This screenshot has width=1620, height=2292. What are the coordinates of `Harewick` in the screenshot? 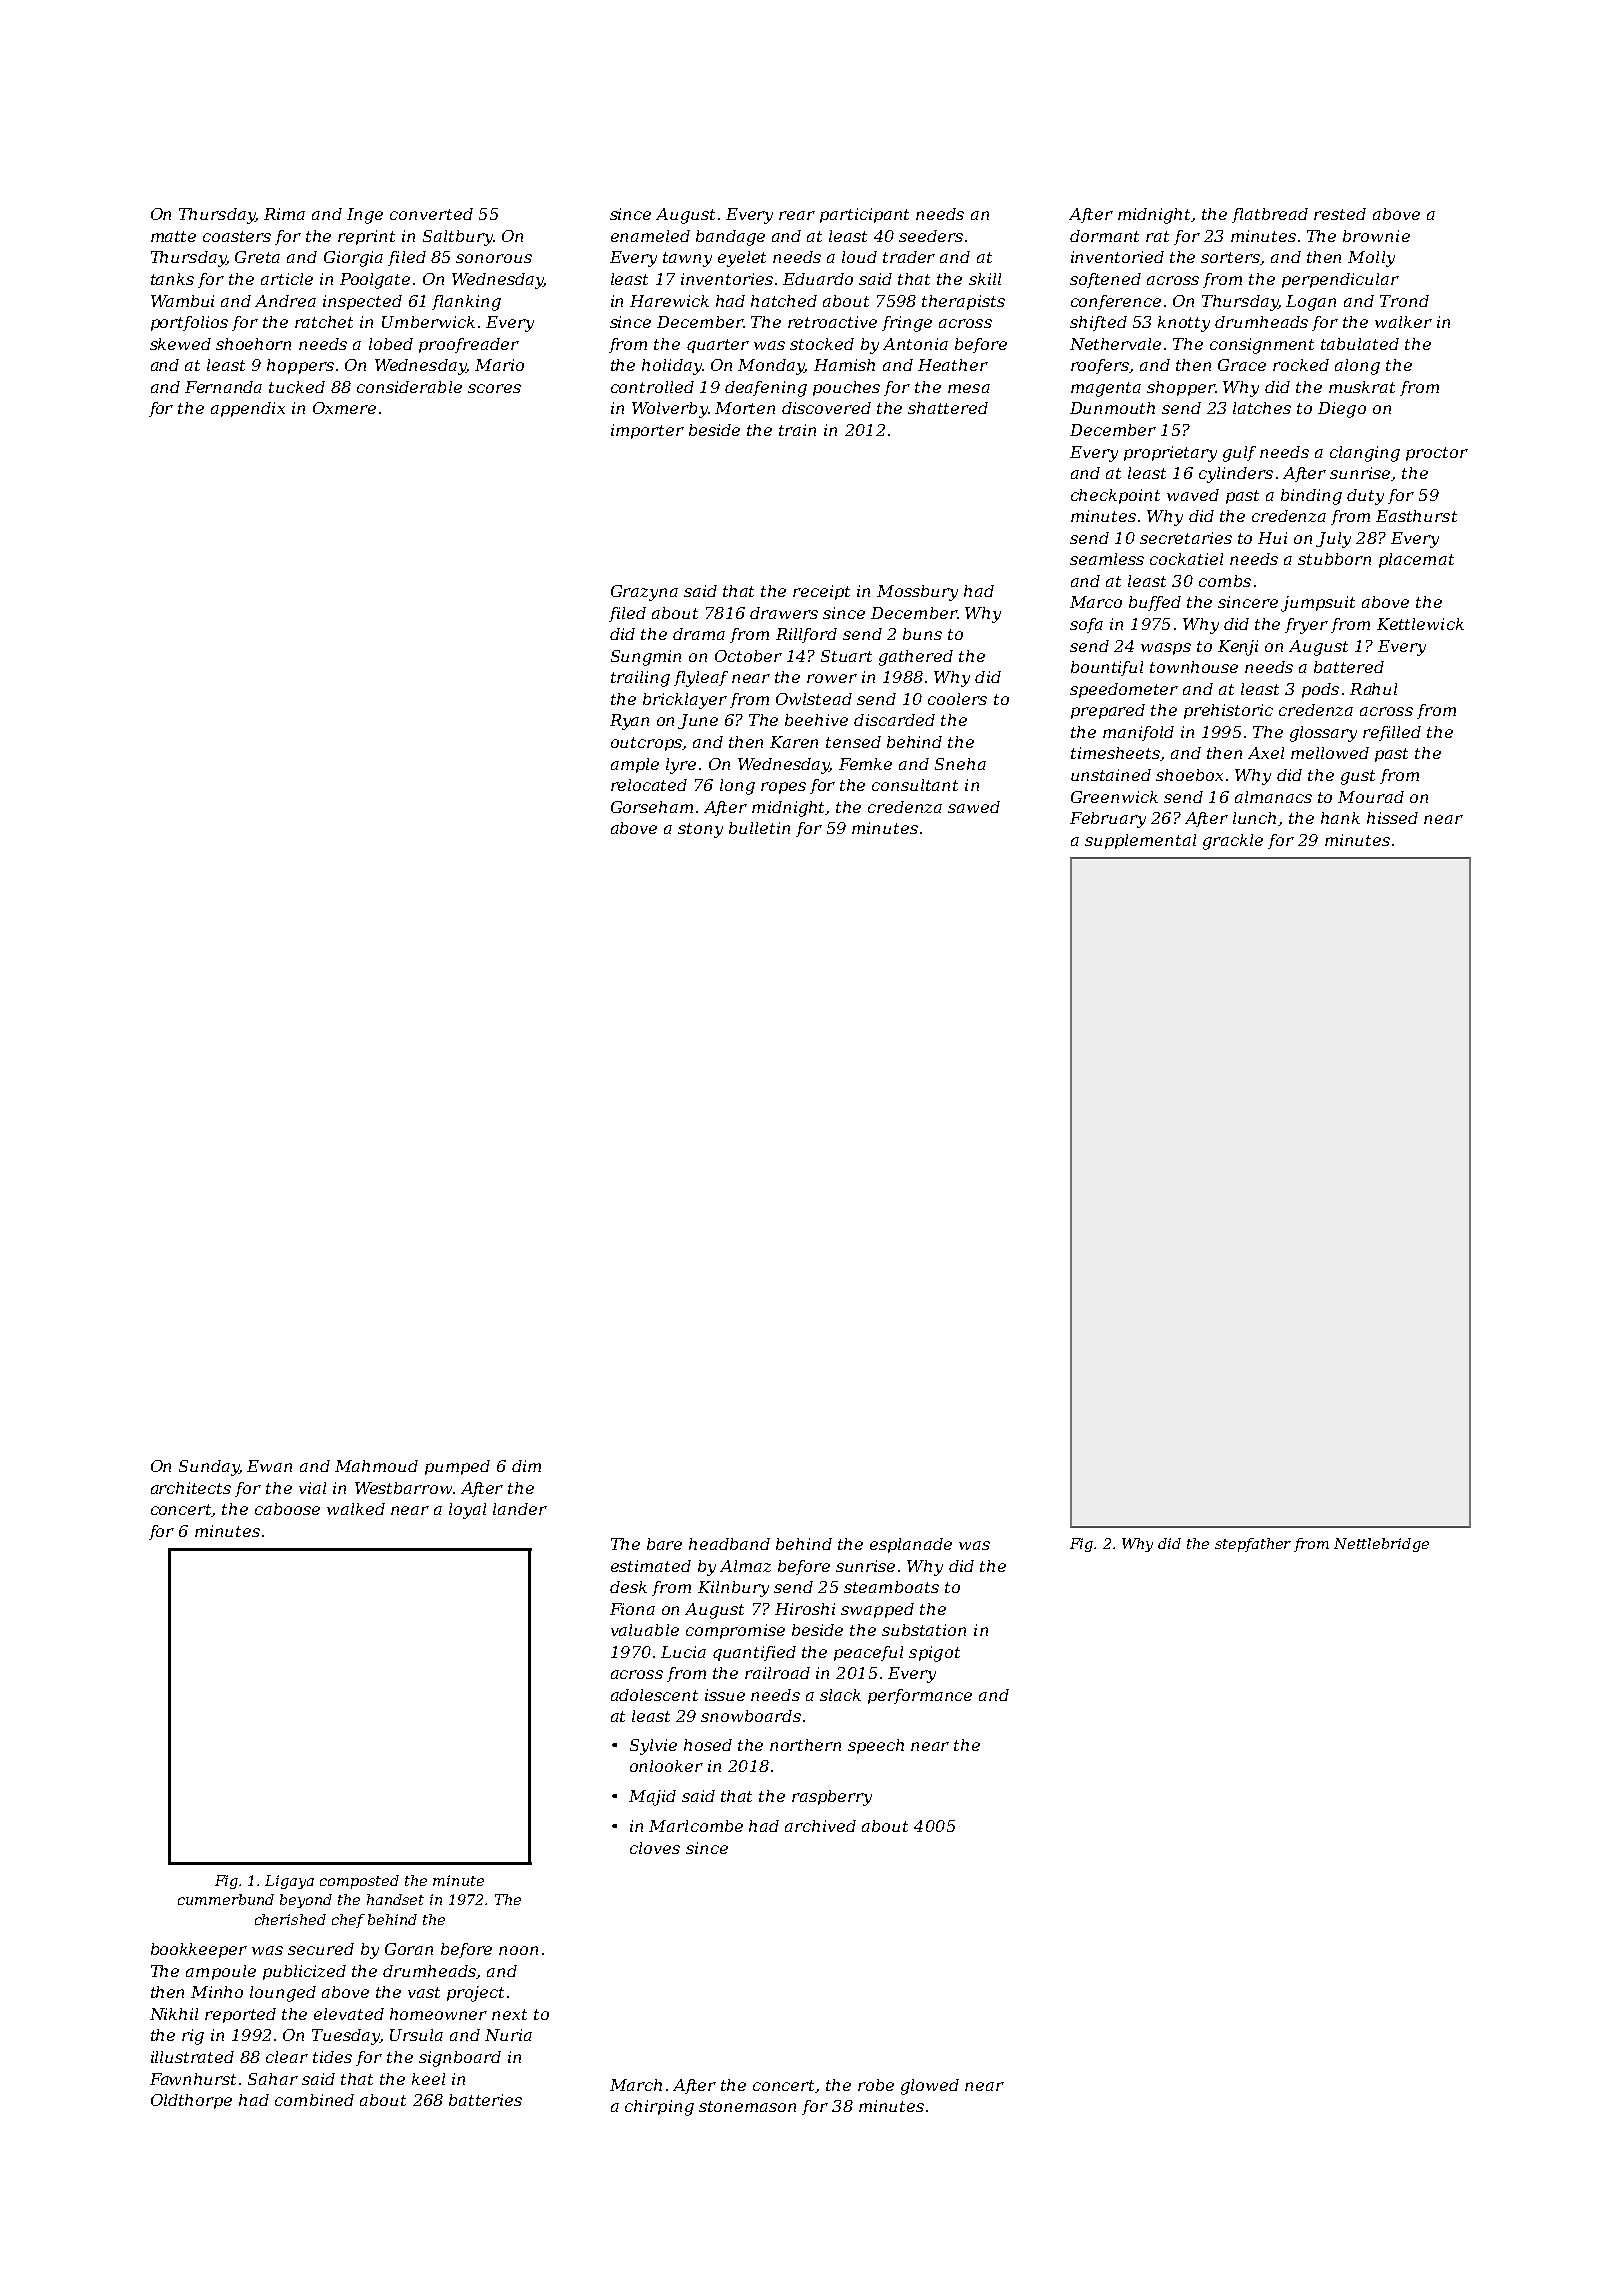 It's located at (669, 301).
